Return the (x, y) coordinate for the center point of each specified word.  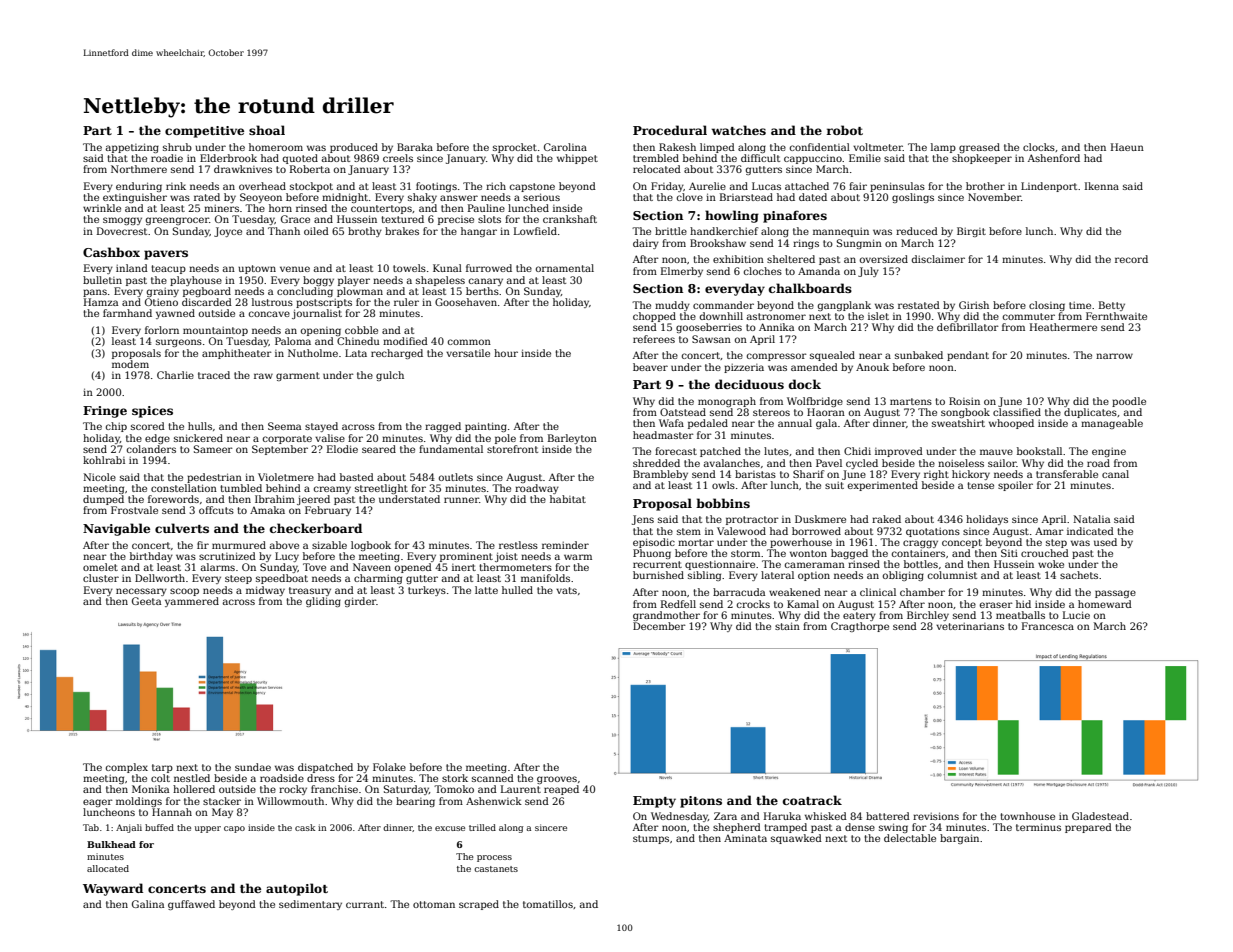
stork (455, 778)
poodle (1129, 402)
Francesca (1048, 626)
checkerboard (316, 528)
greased (979, 148)
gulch (390, 376)
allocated (108, 868)
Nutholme (313, 353)
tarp (162, 768)
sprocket (515, 148)
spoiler (1015, 486)
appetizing (132, 148)
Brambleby (660, 475)
